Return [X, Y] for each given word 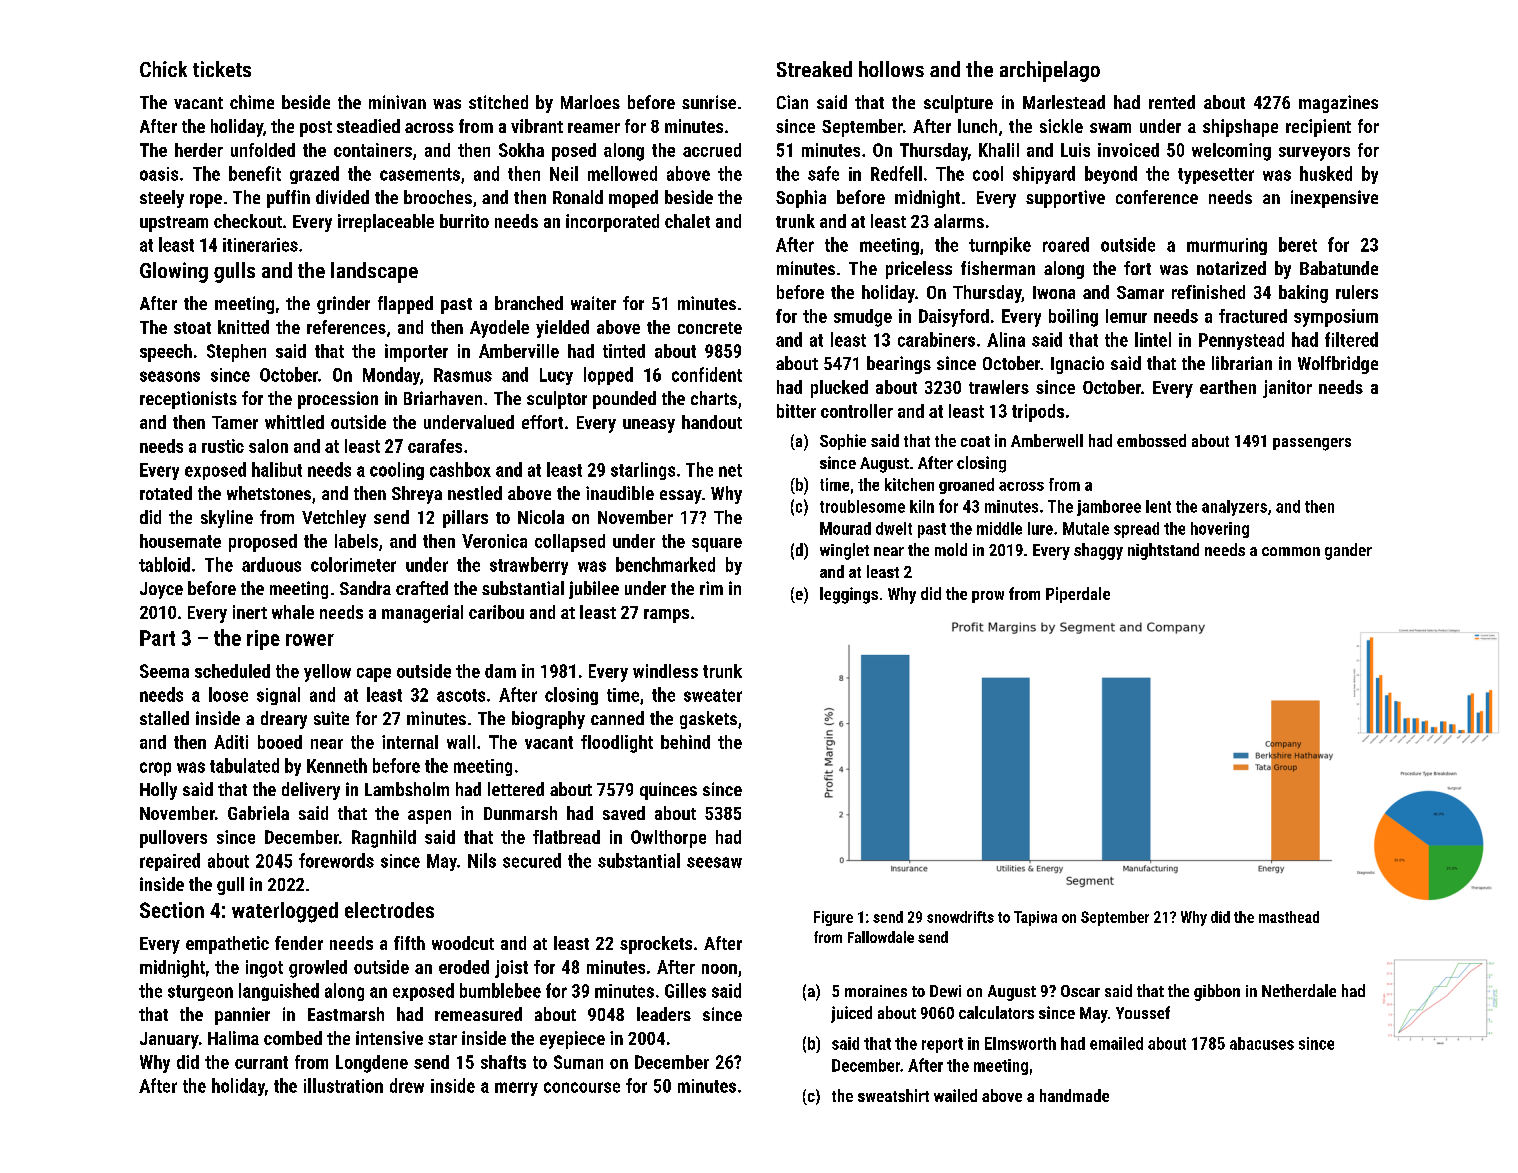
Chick [163, 69]
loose [228, 694]
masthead [1289, 917]
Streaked [814, 69]
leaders [664, 1014]
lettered [516, 789]
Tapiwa [1035, 918]
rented [1172, 102]
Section [172, 910]
